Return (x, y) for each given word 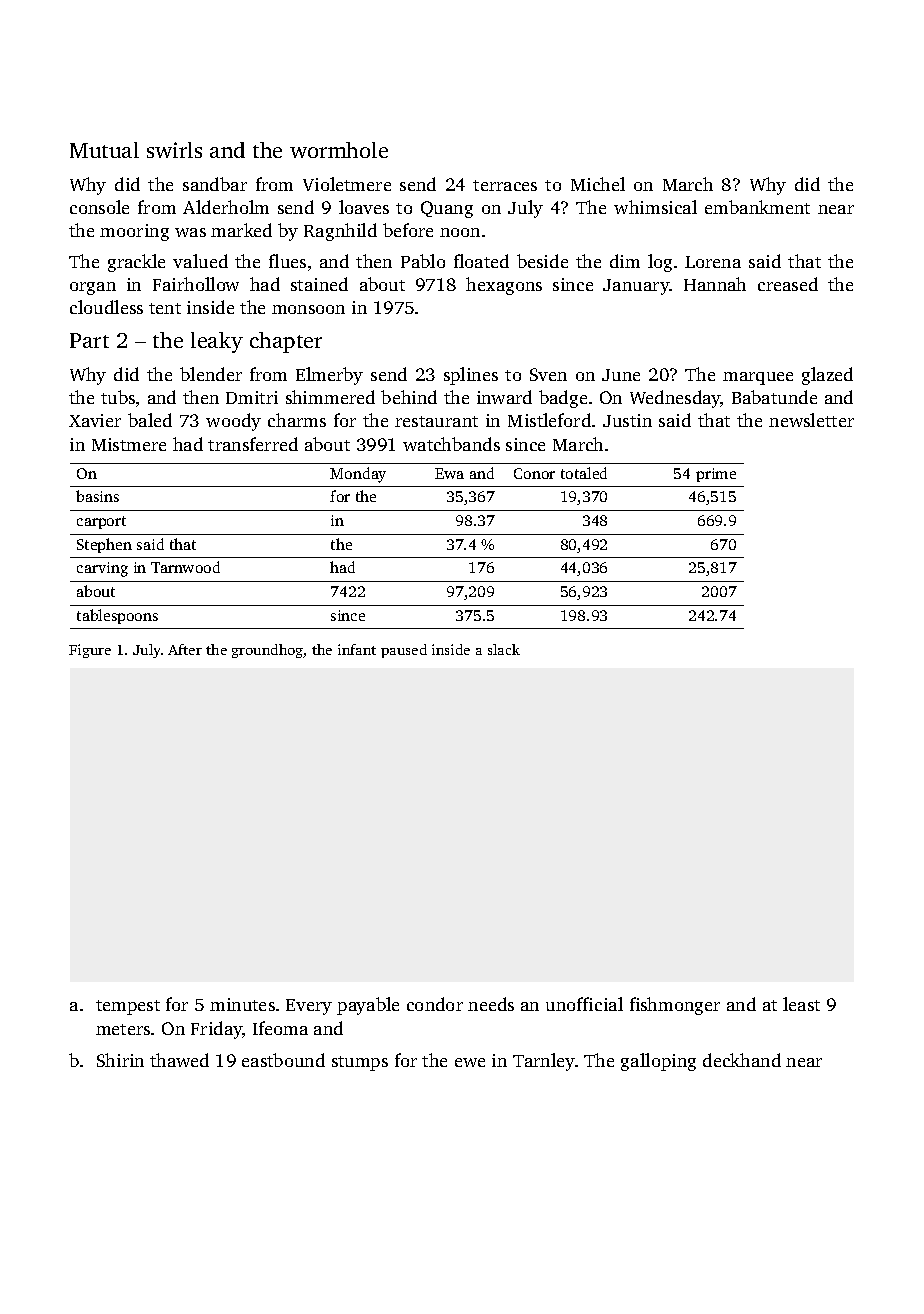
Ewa (449, 473)
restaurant (436, 421)
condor (435, 1004)
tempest (128, 1007)
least (801, 1004)
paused (404, 651)
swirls (174, 150)
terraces (505, 185)
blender (211, 374)
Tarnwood (185, 567)
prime (716, 475)
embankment (757, 207)
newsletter (811, 420)
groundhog (268, 651)
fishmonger (675, 1006)
